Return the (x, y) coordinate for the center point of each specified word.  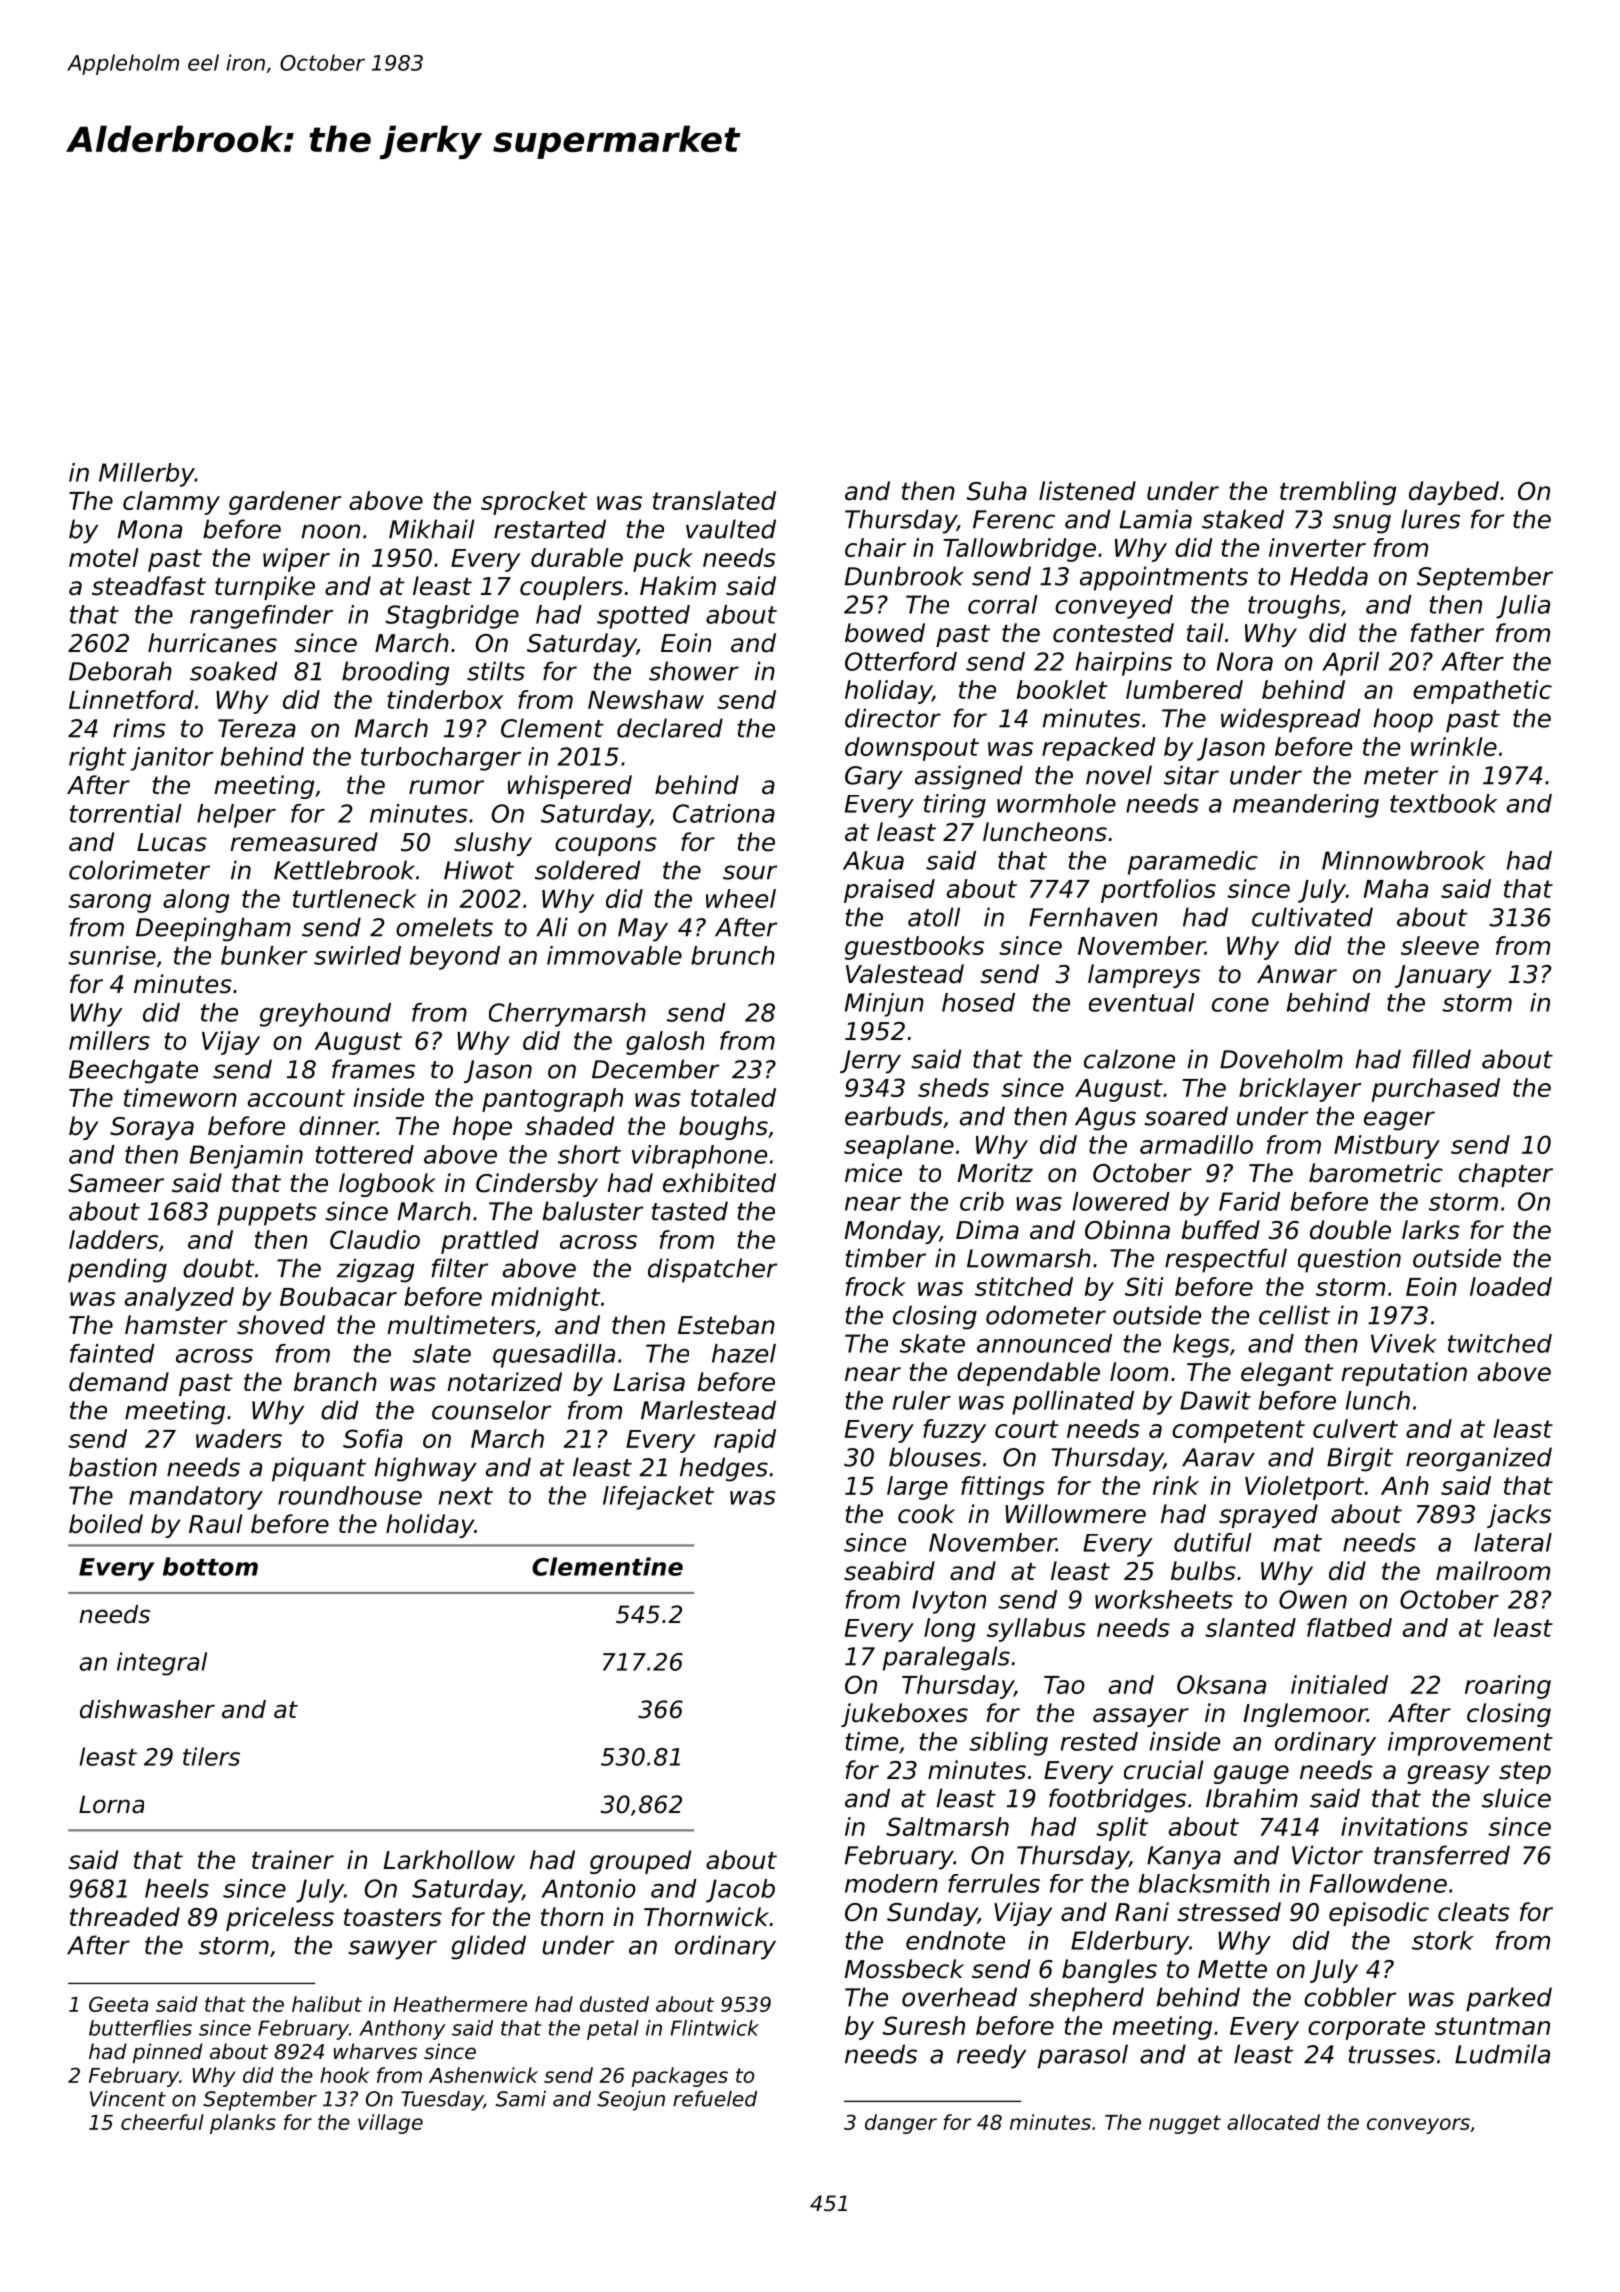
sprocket (534, 503)
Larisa (649, 1382)
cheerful (162, 2122)
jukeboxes (904, 1715)
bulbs (1203, 1571)
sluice (1516, 1798)
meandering (1306, 806)
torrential (126, 813)
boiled (106, 1524)
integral (162, 1664)
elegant (1287, 1374)
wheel (741, 898)
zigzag (375, 1270)
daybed (1454, 493)
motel (104, 557)
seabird (889, 1571)
